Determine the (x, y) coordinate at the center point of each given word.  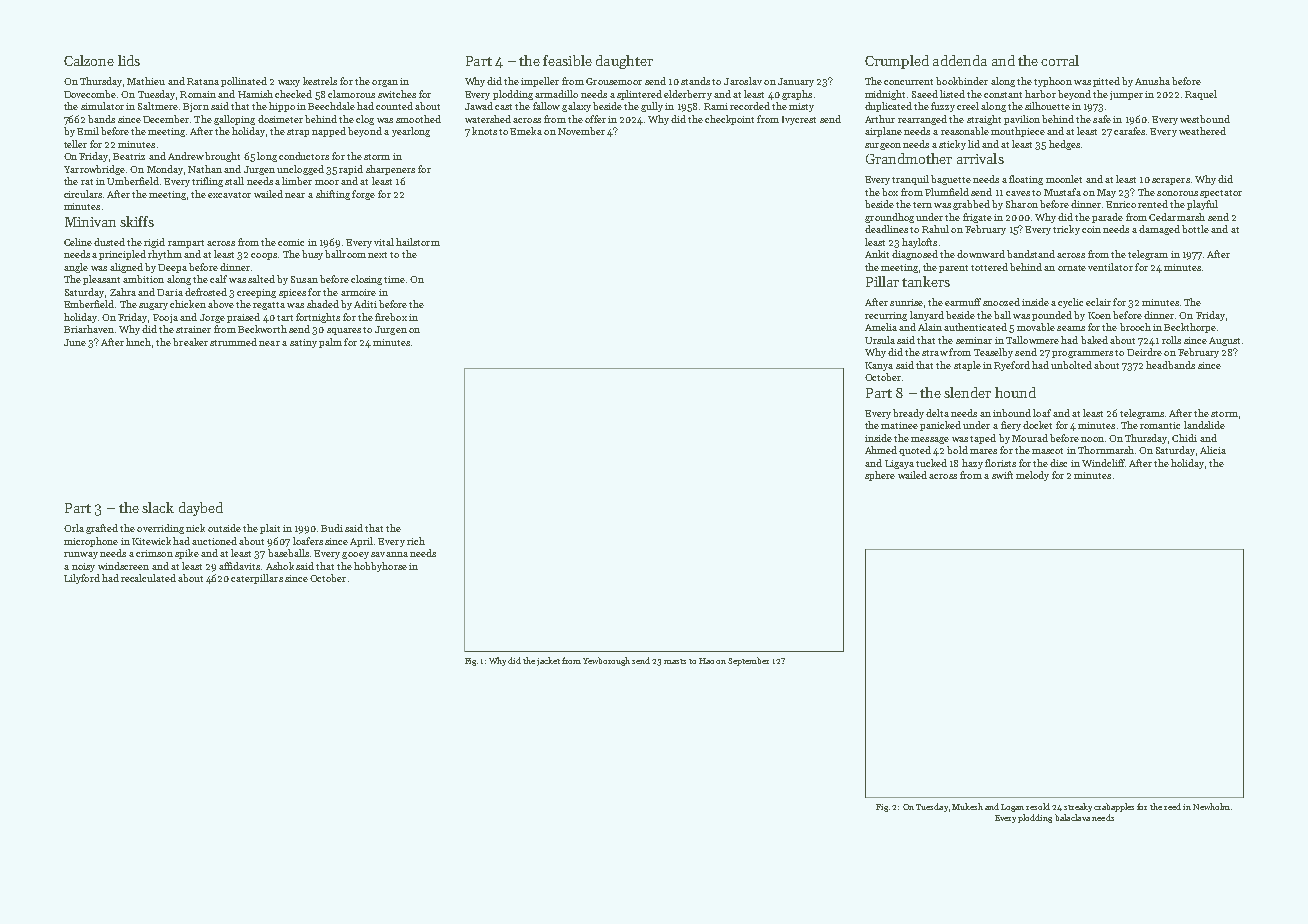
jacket (548, 661)
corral (1060, 60)
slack (158, 507)
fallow (546, 106)
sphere (880, 476)
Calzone (89, 60)
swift (1002, 475)
